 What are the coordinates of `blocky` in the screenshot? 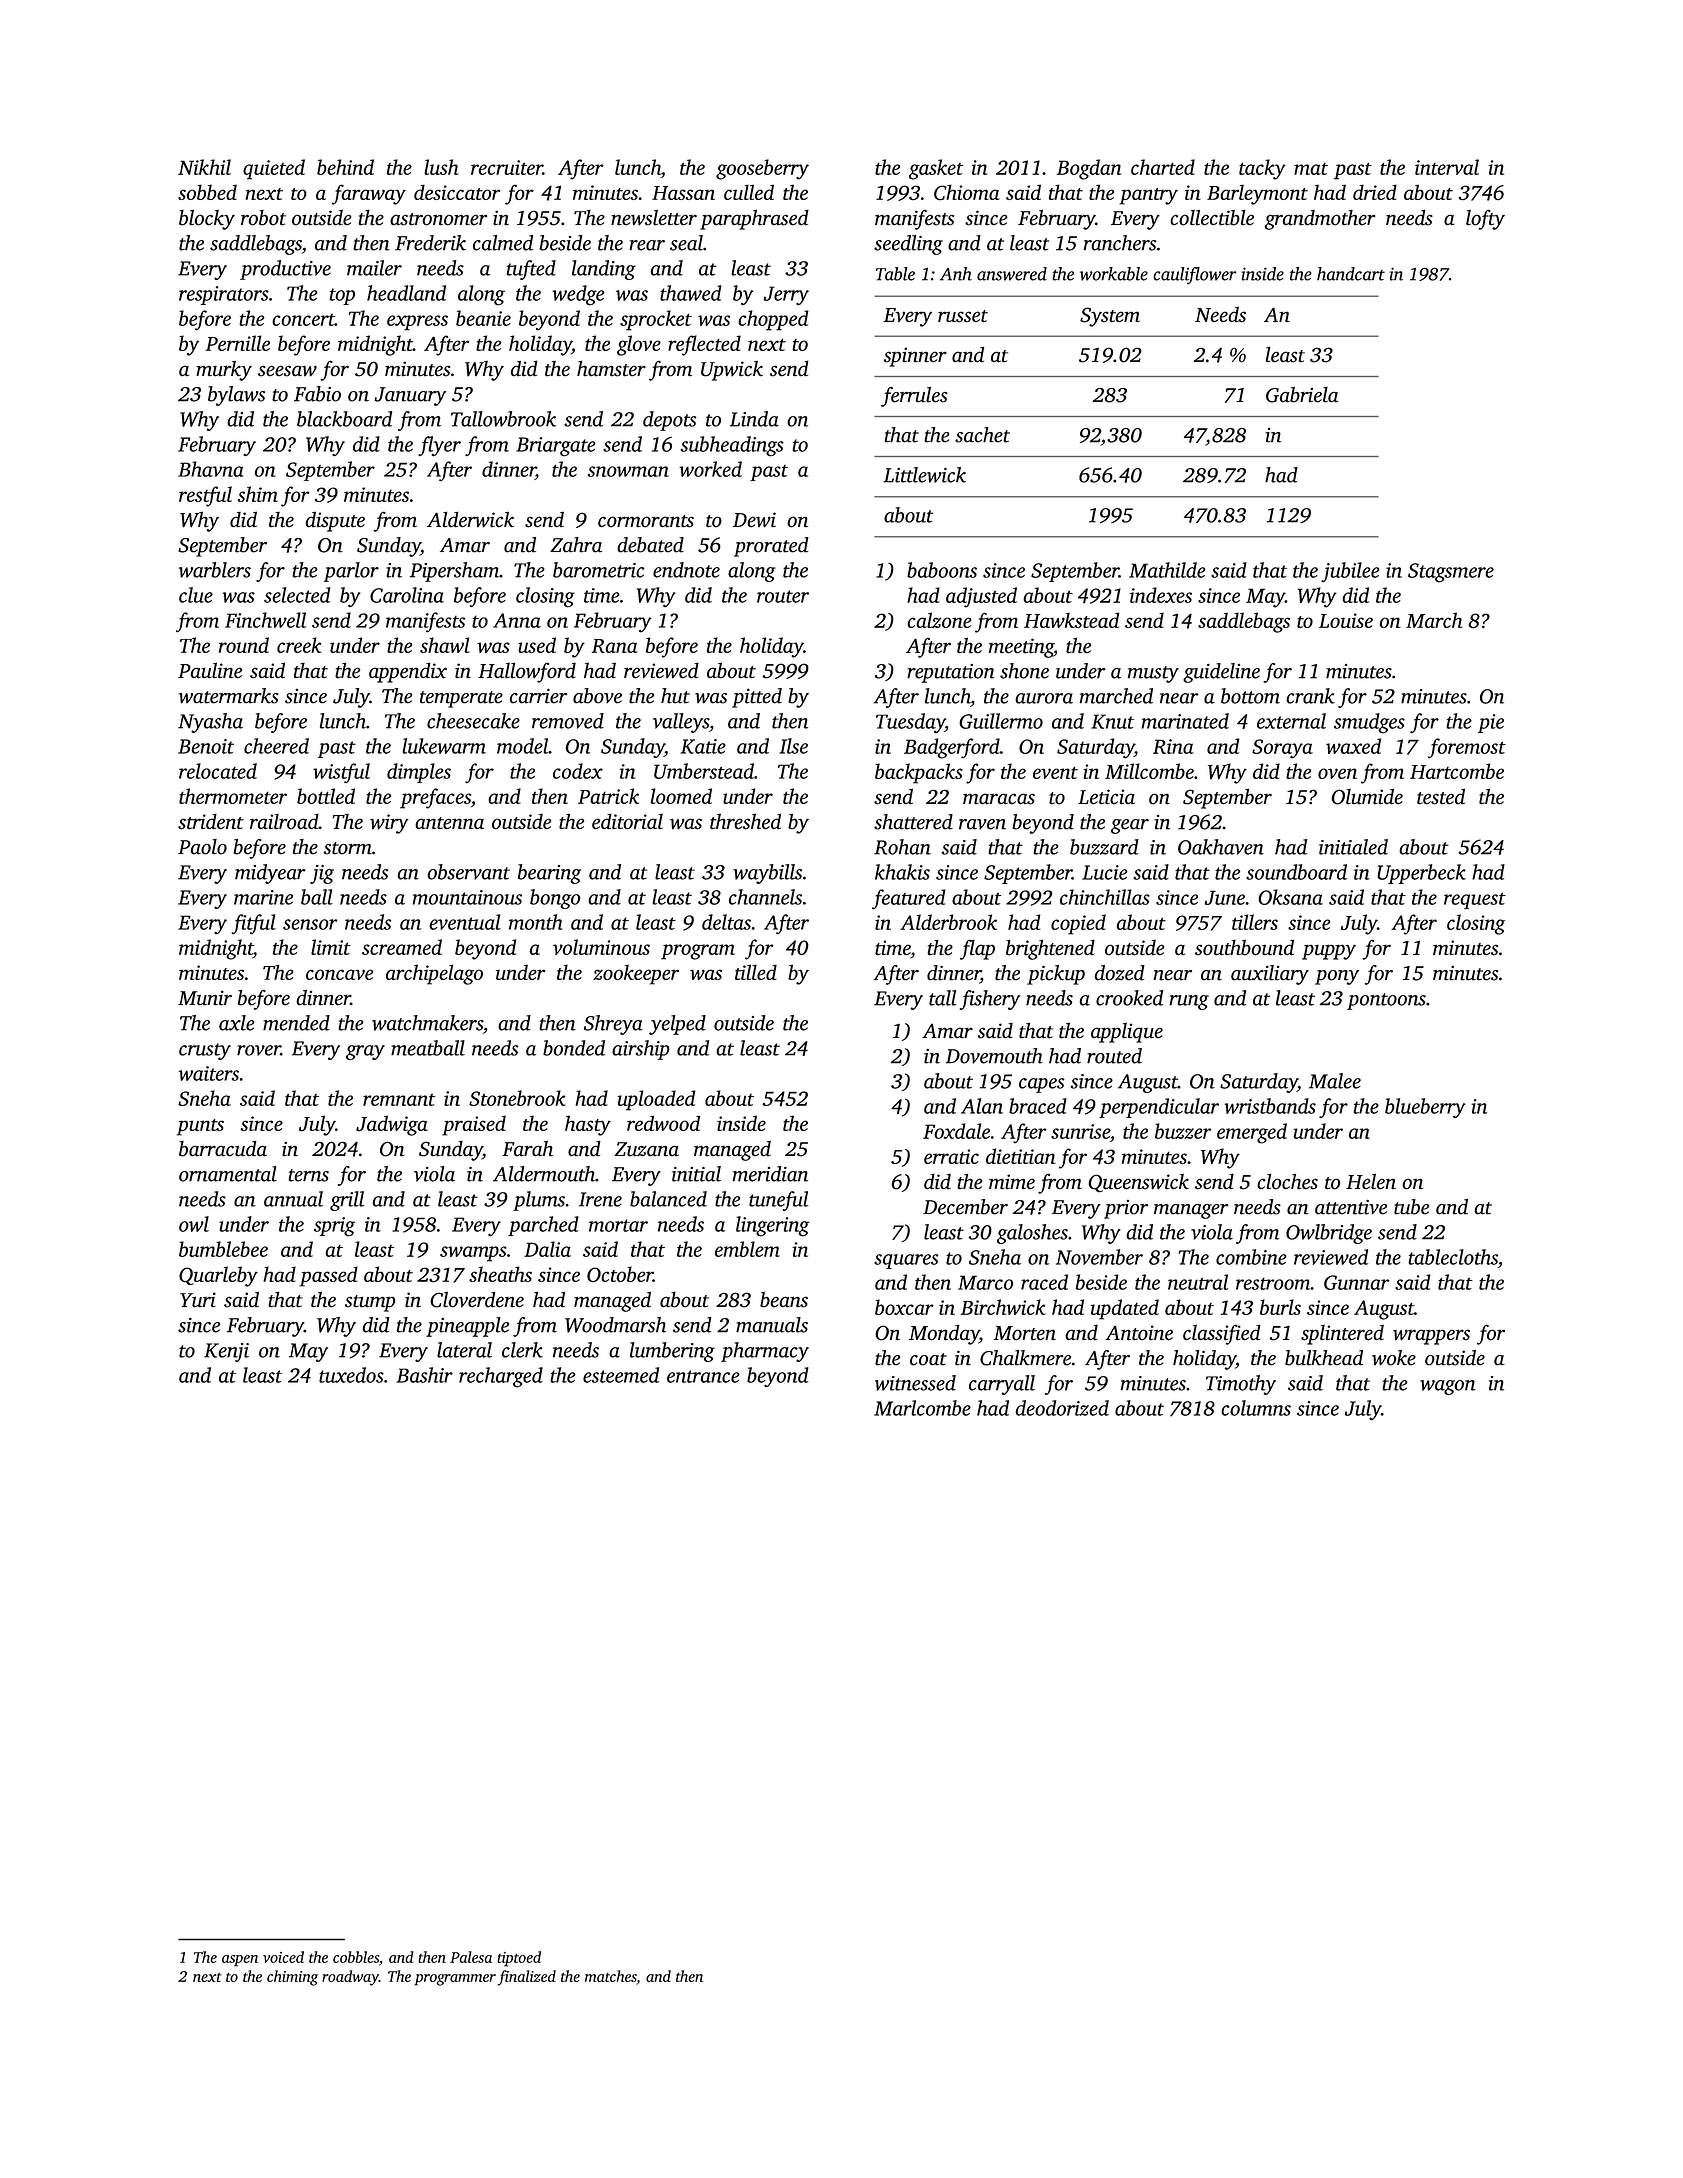 It's located at (207, 219).
